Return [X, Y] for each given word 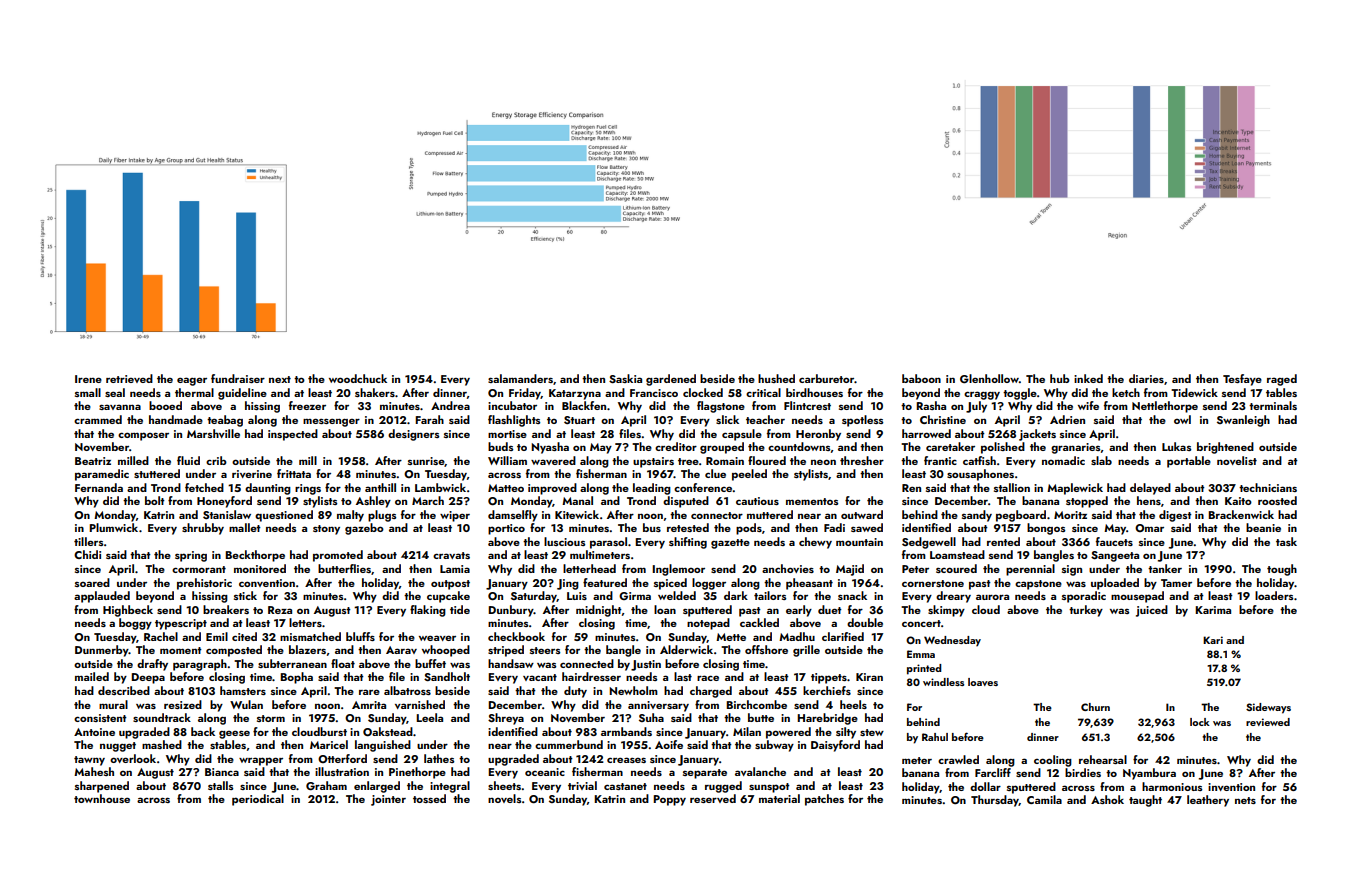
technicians [1268, 487]
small [88, 392]
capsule [742, 435]
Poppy [669, 800]
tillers [89, 541]
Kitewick [577, 514]
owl [1182, 419]
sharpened [102, 787]
